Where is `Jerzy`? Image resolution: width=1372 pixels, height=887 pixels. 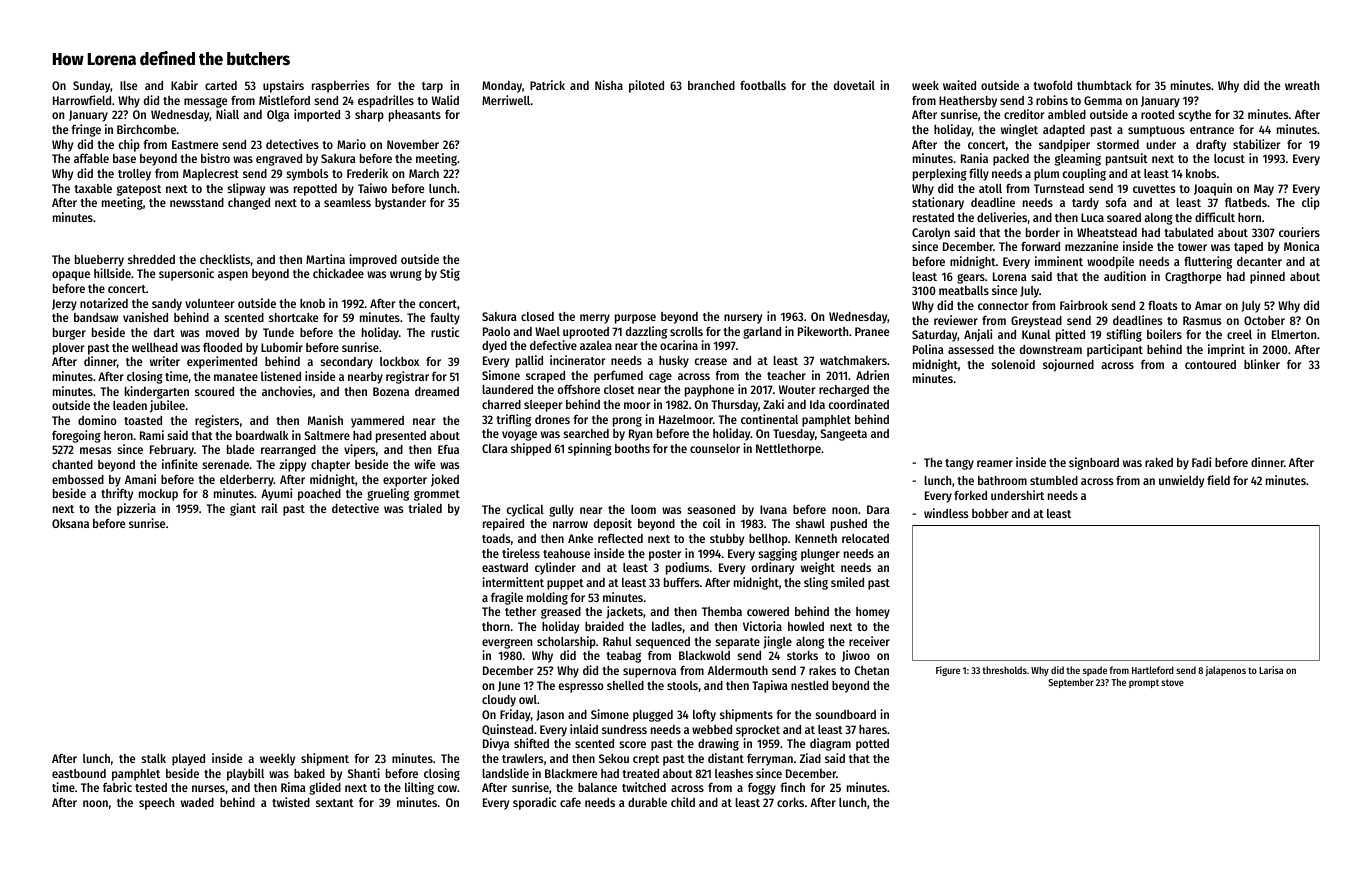
Jerzy is located at coordinates (64, 305).
